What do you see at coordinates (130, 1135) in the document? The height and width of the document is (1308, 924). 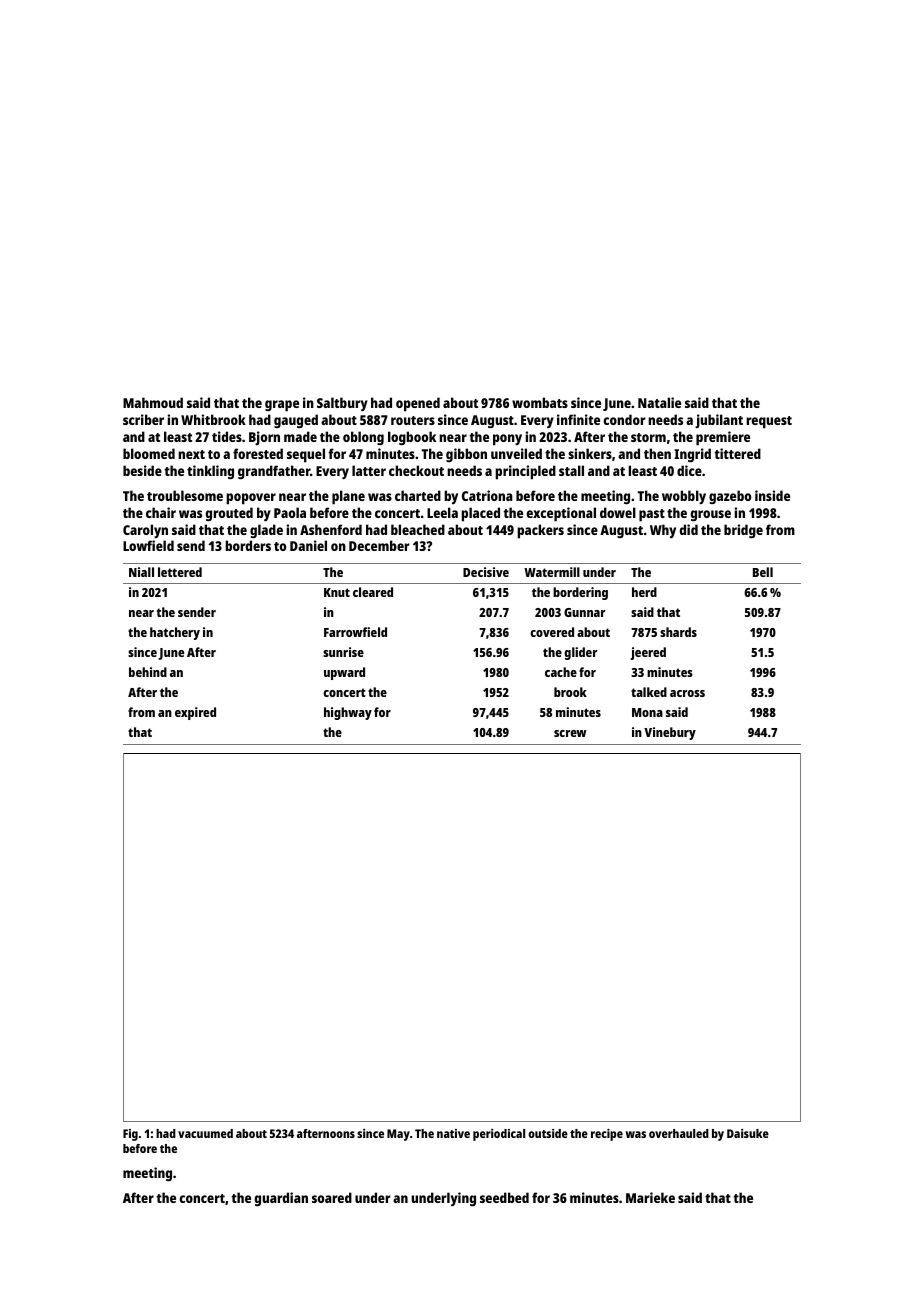 I see `Fig` at bounding box center [130, 1135].
